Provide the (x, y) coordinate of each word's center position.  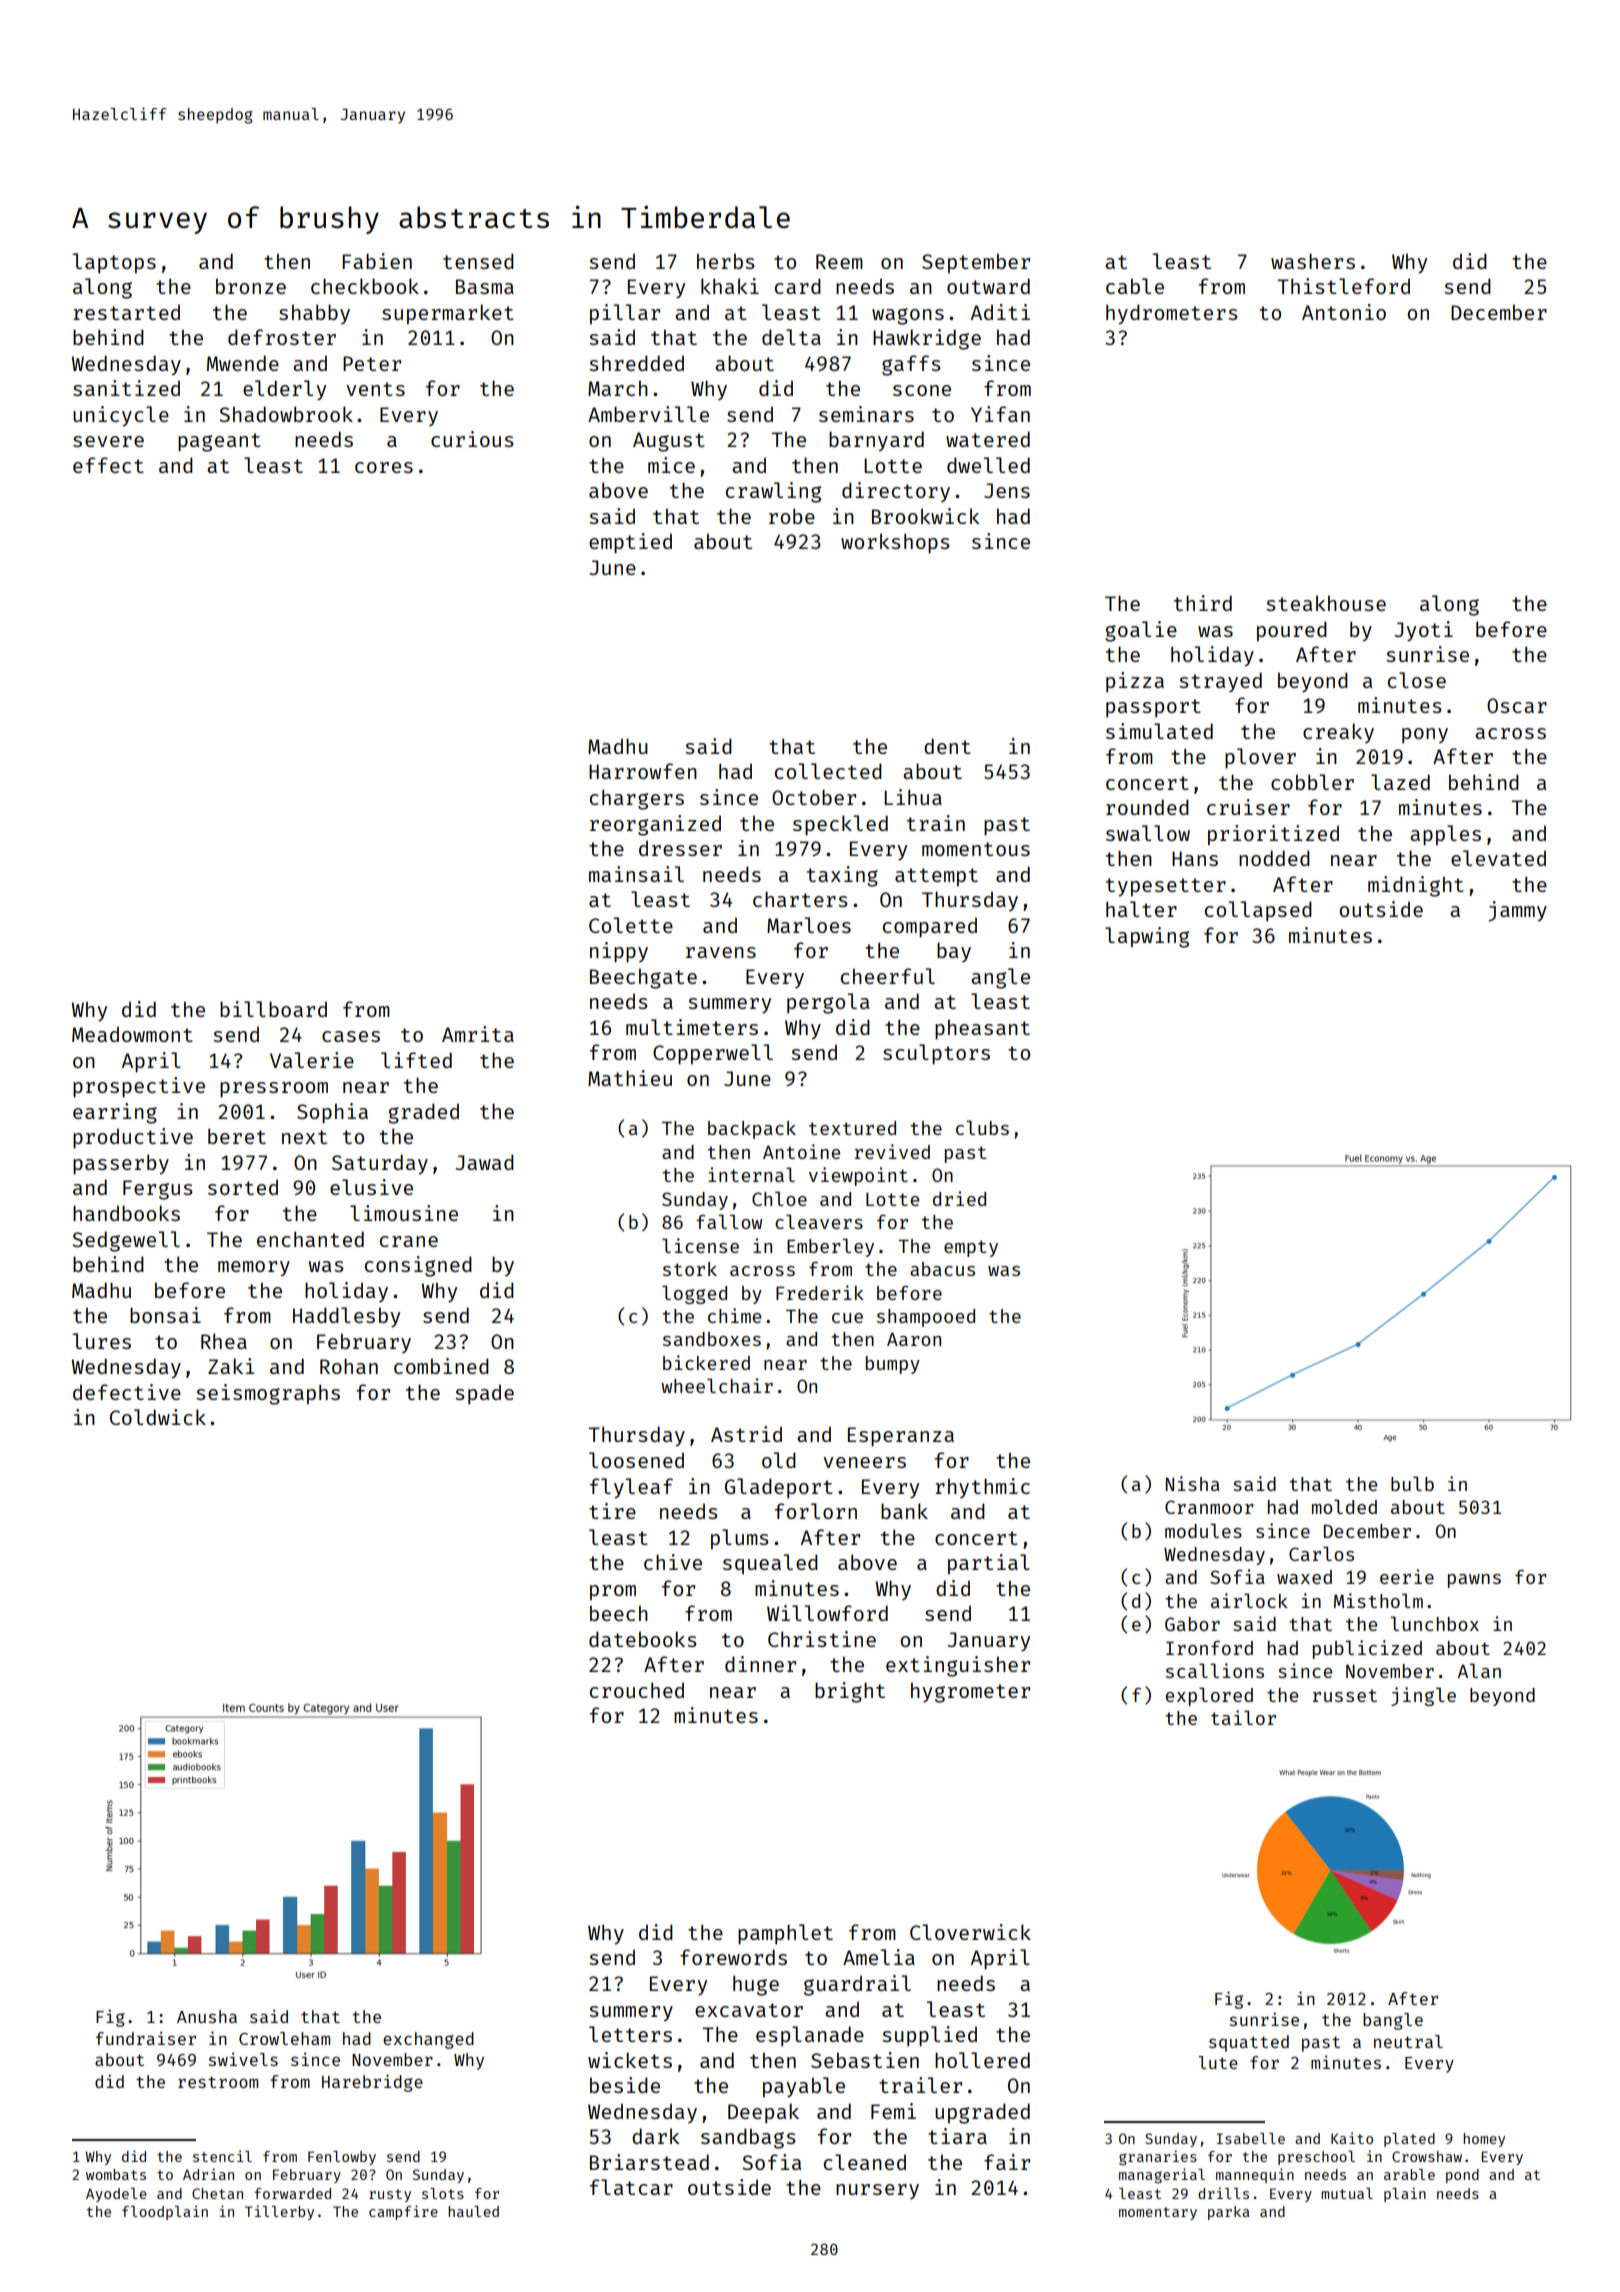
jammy (1517, 911)
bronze (251, 286)
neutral (1408, 2041)
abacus (942, 1269)
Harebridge (372, 2083)
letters (630, 2034)
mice (671, 465)
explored (1209, 1696)
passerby (121, 1164)
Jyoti (1423, 631)
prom (613, 1593)
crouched (637, 1690)
